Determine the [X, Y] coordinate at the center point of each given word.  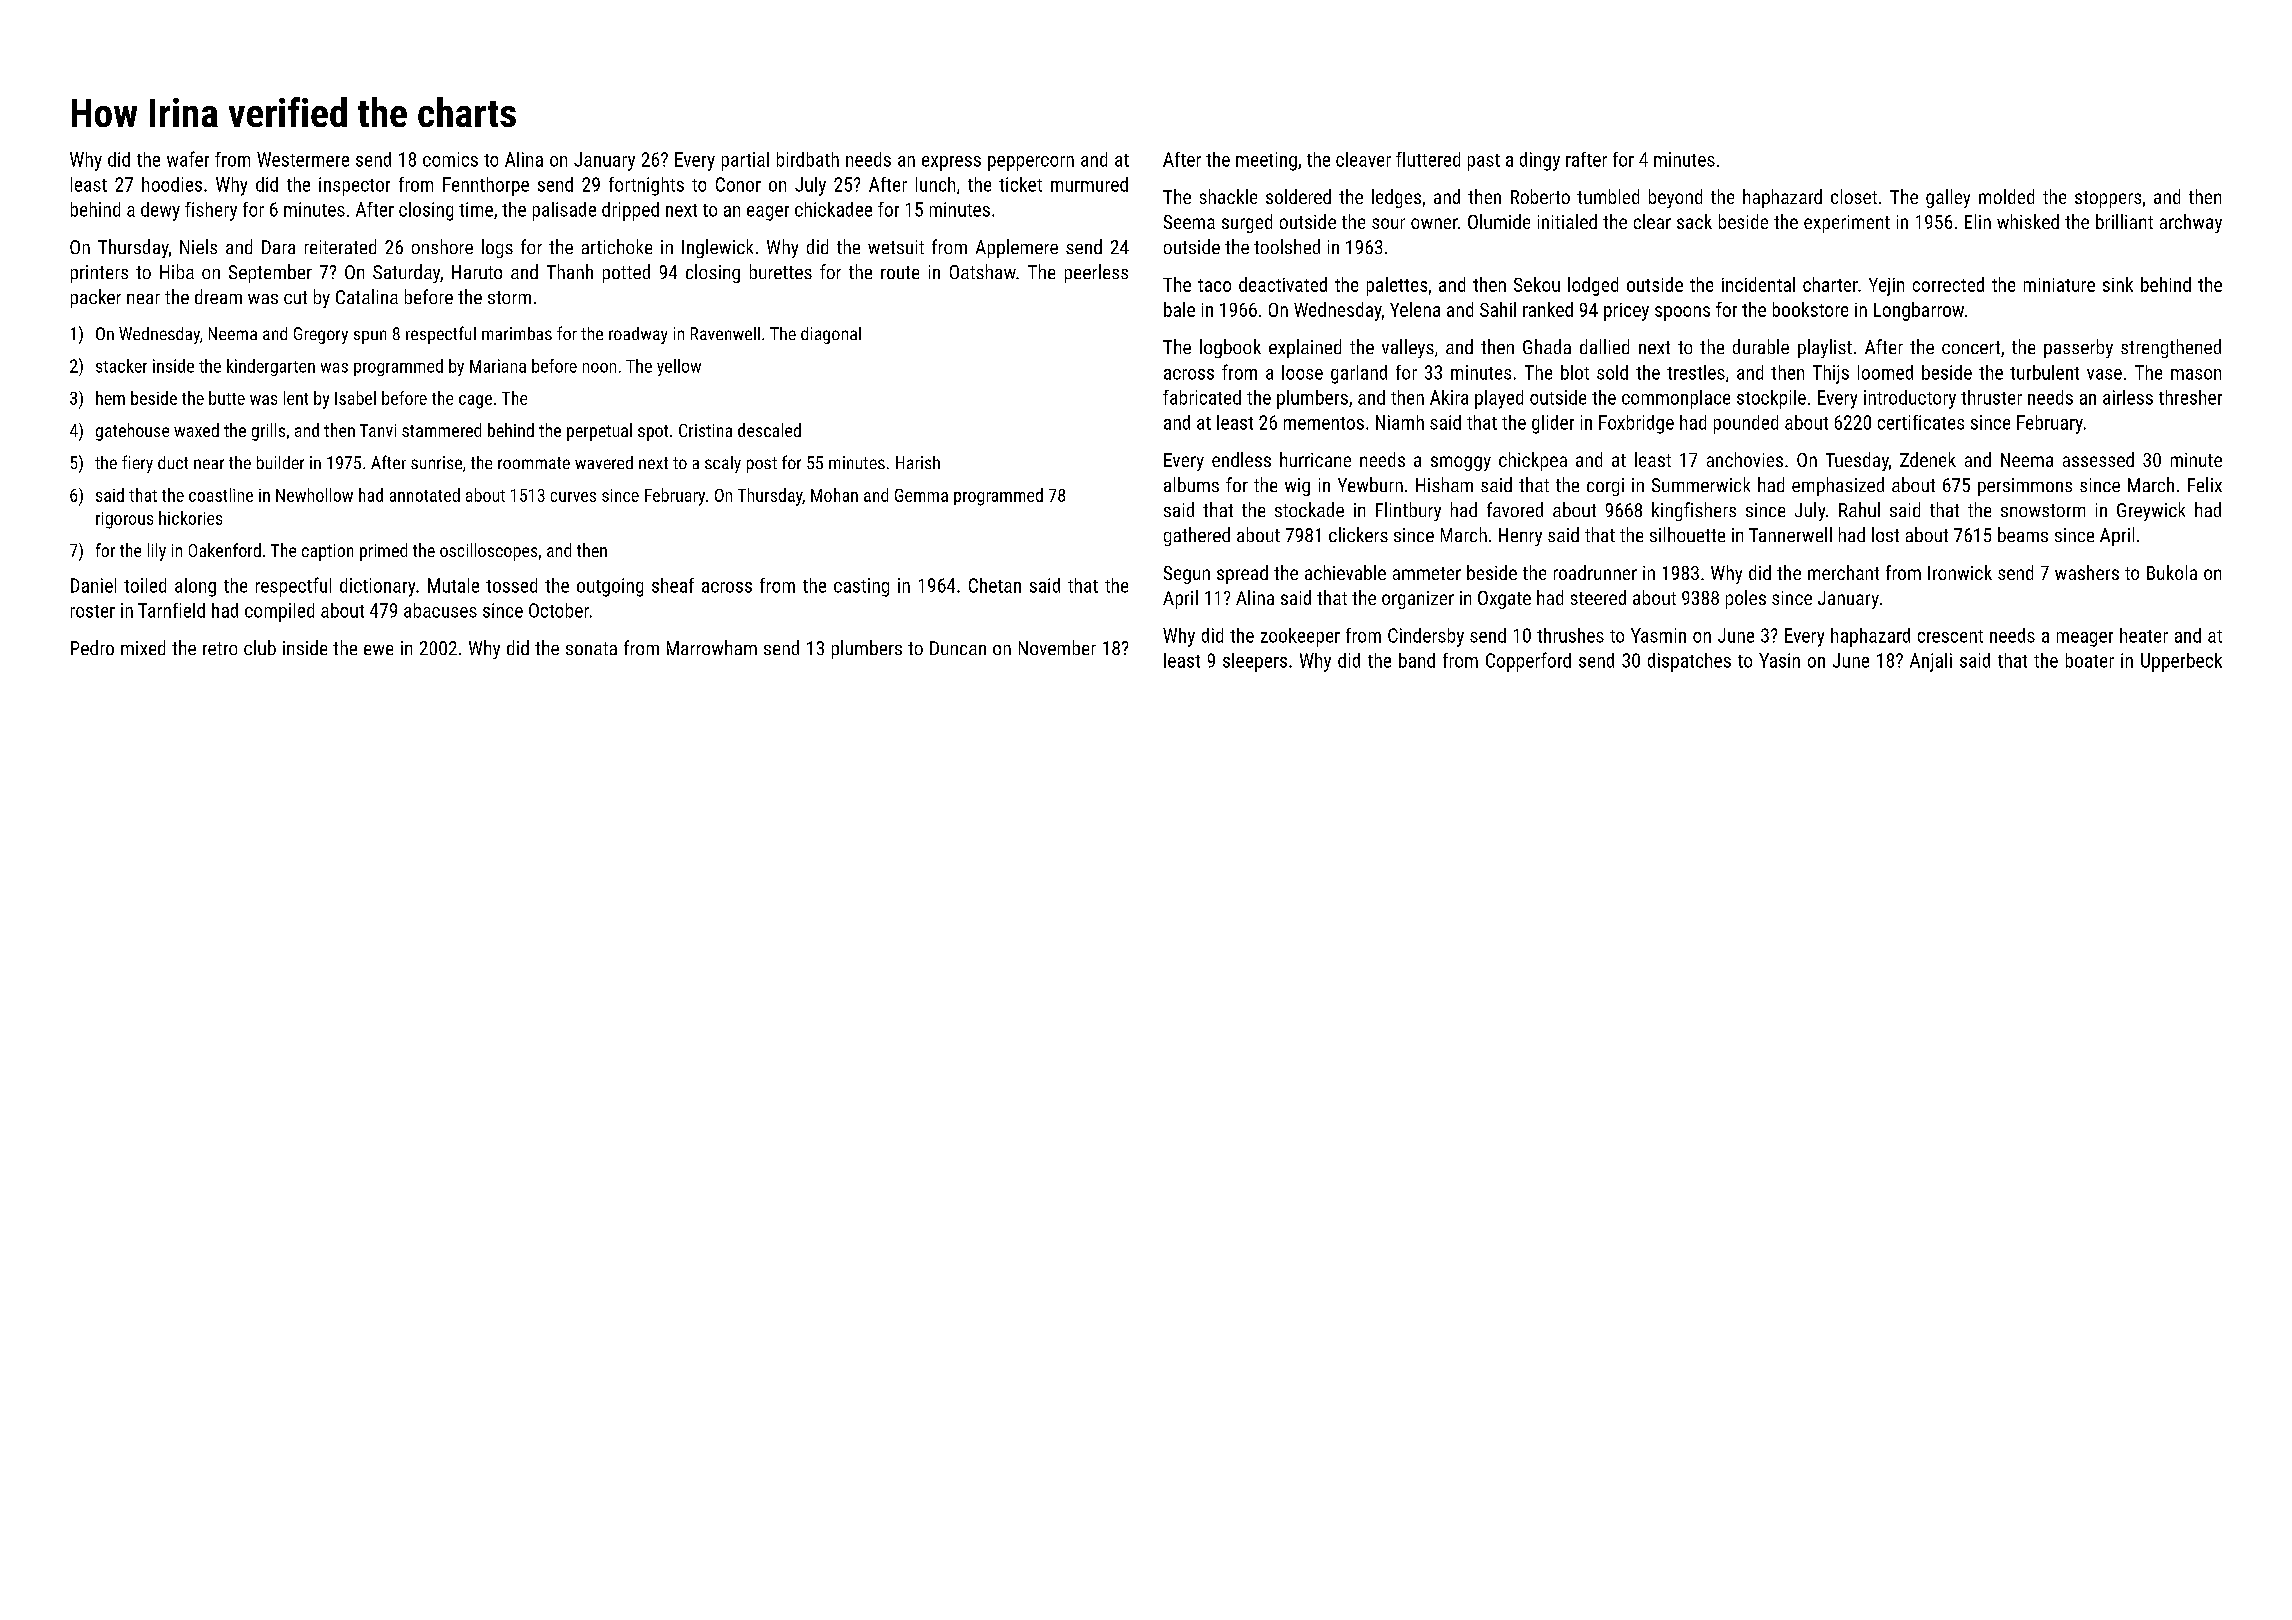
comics [450, 159]
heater [2144, 635]
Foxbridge [1636, 424]
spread [1242, 574]
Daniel [93, 585]
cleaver [1363, 159]
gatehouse [132, 432]
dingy [1540, 161]
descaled [769, 430]
